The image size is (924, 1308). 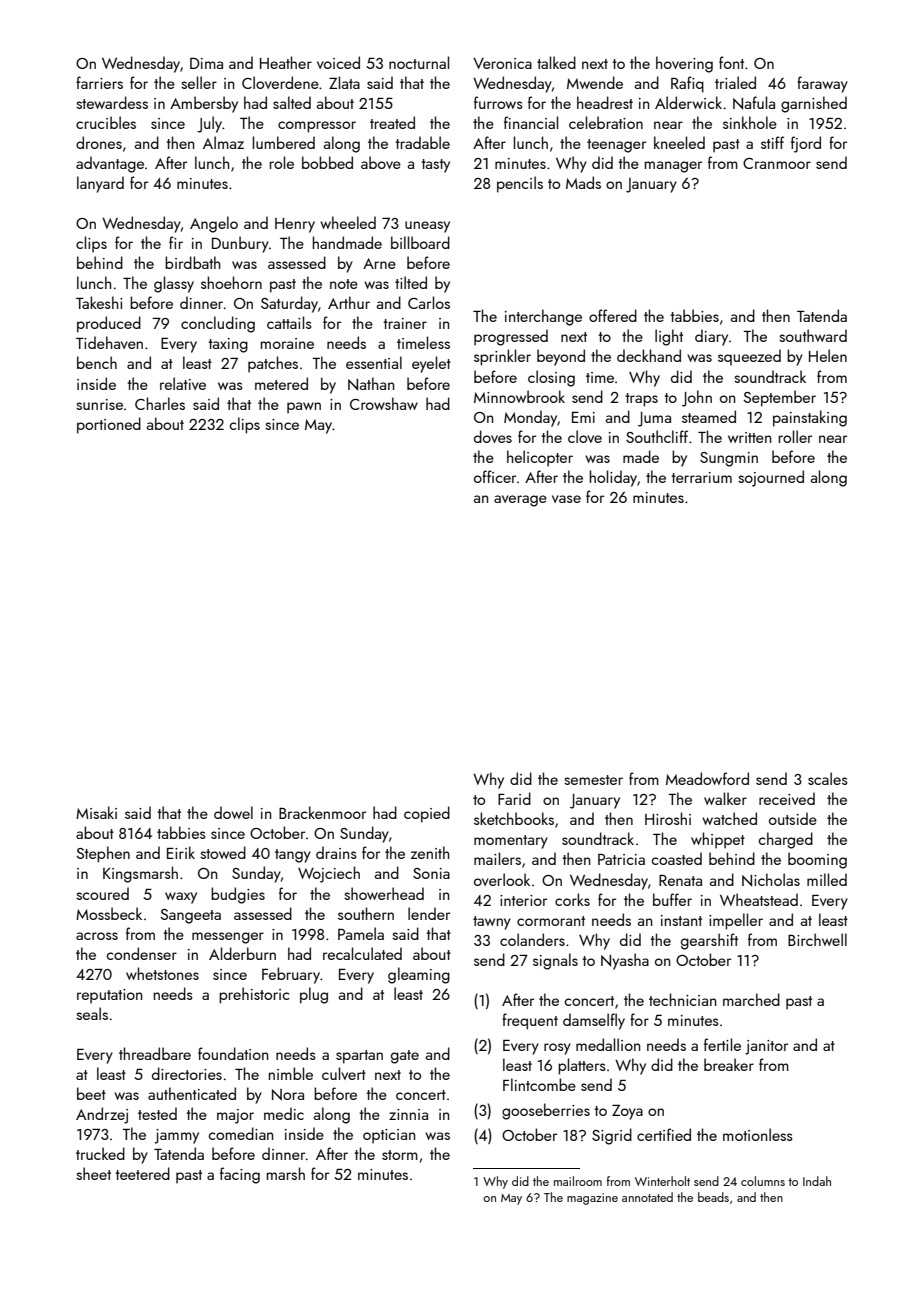 I want to click on sojourned, so click(x=771, y=478).
